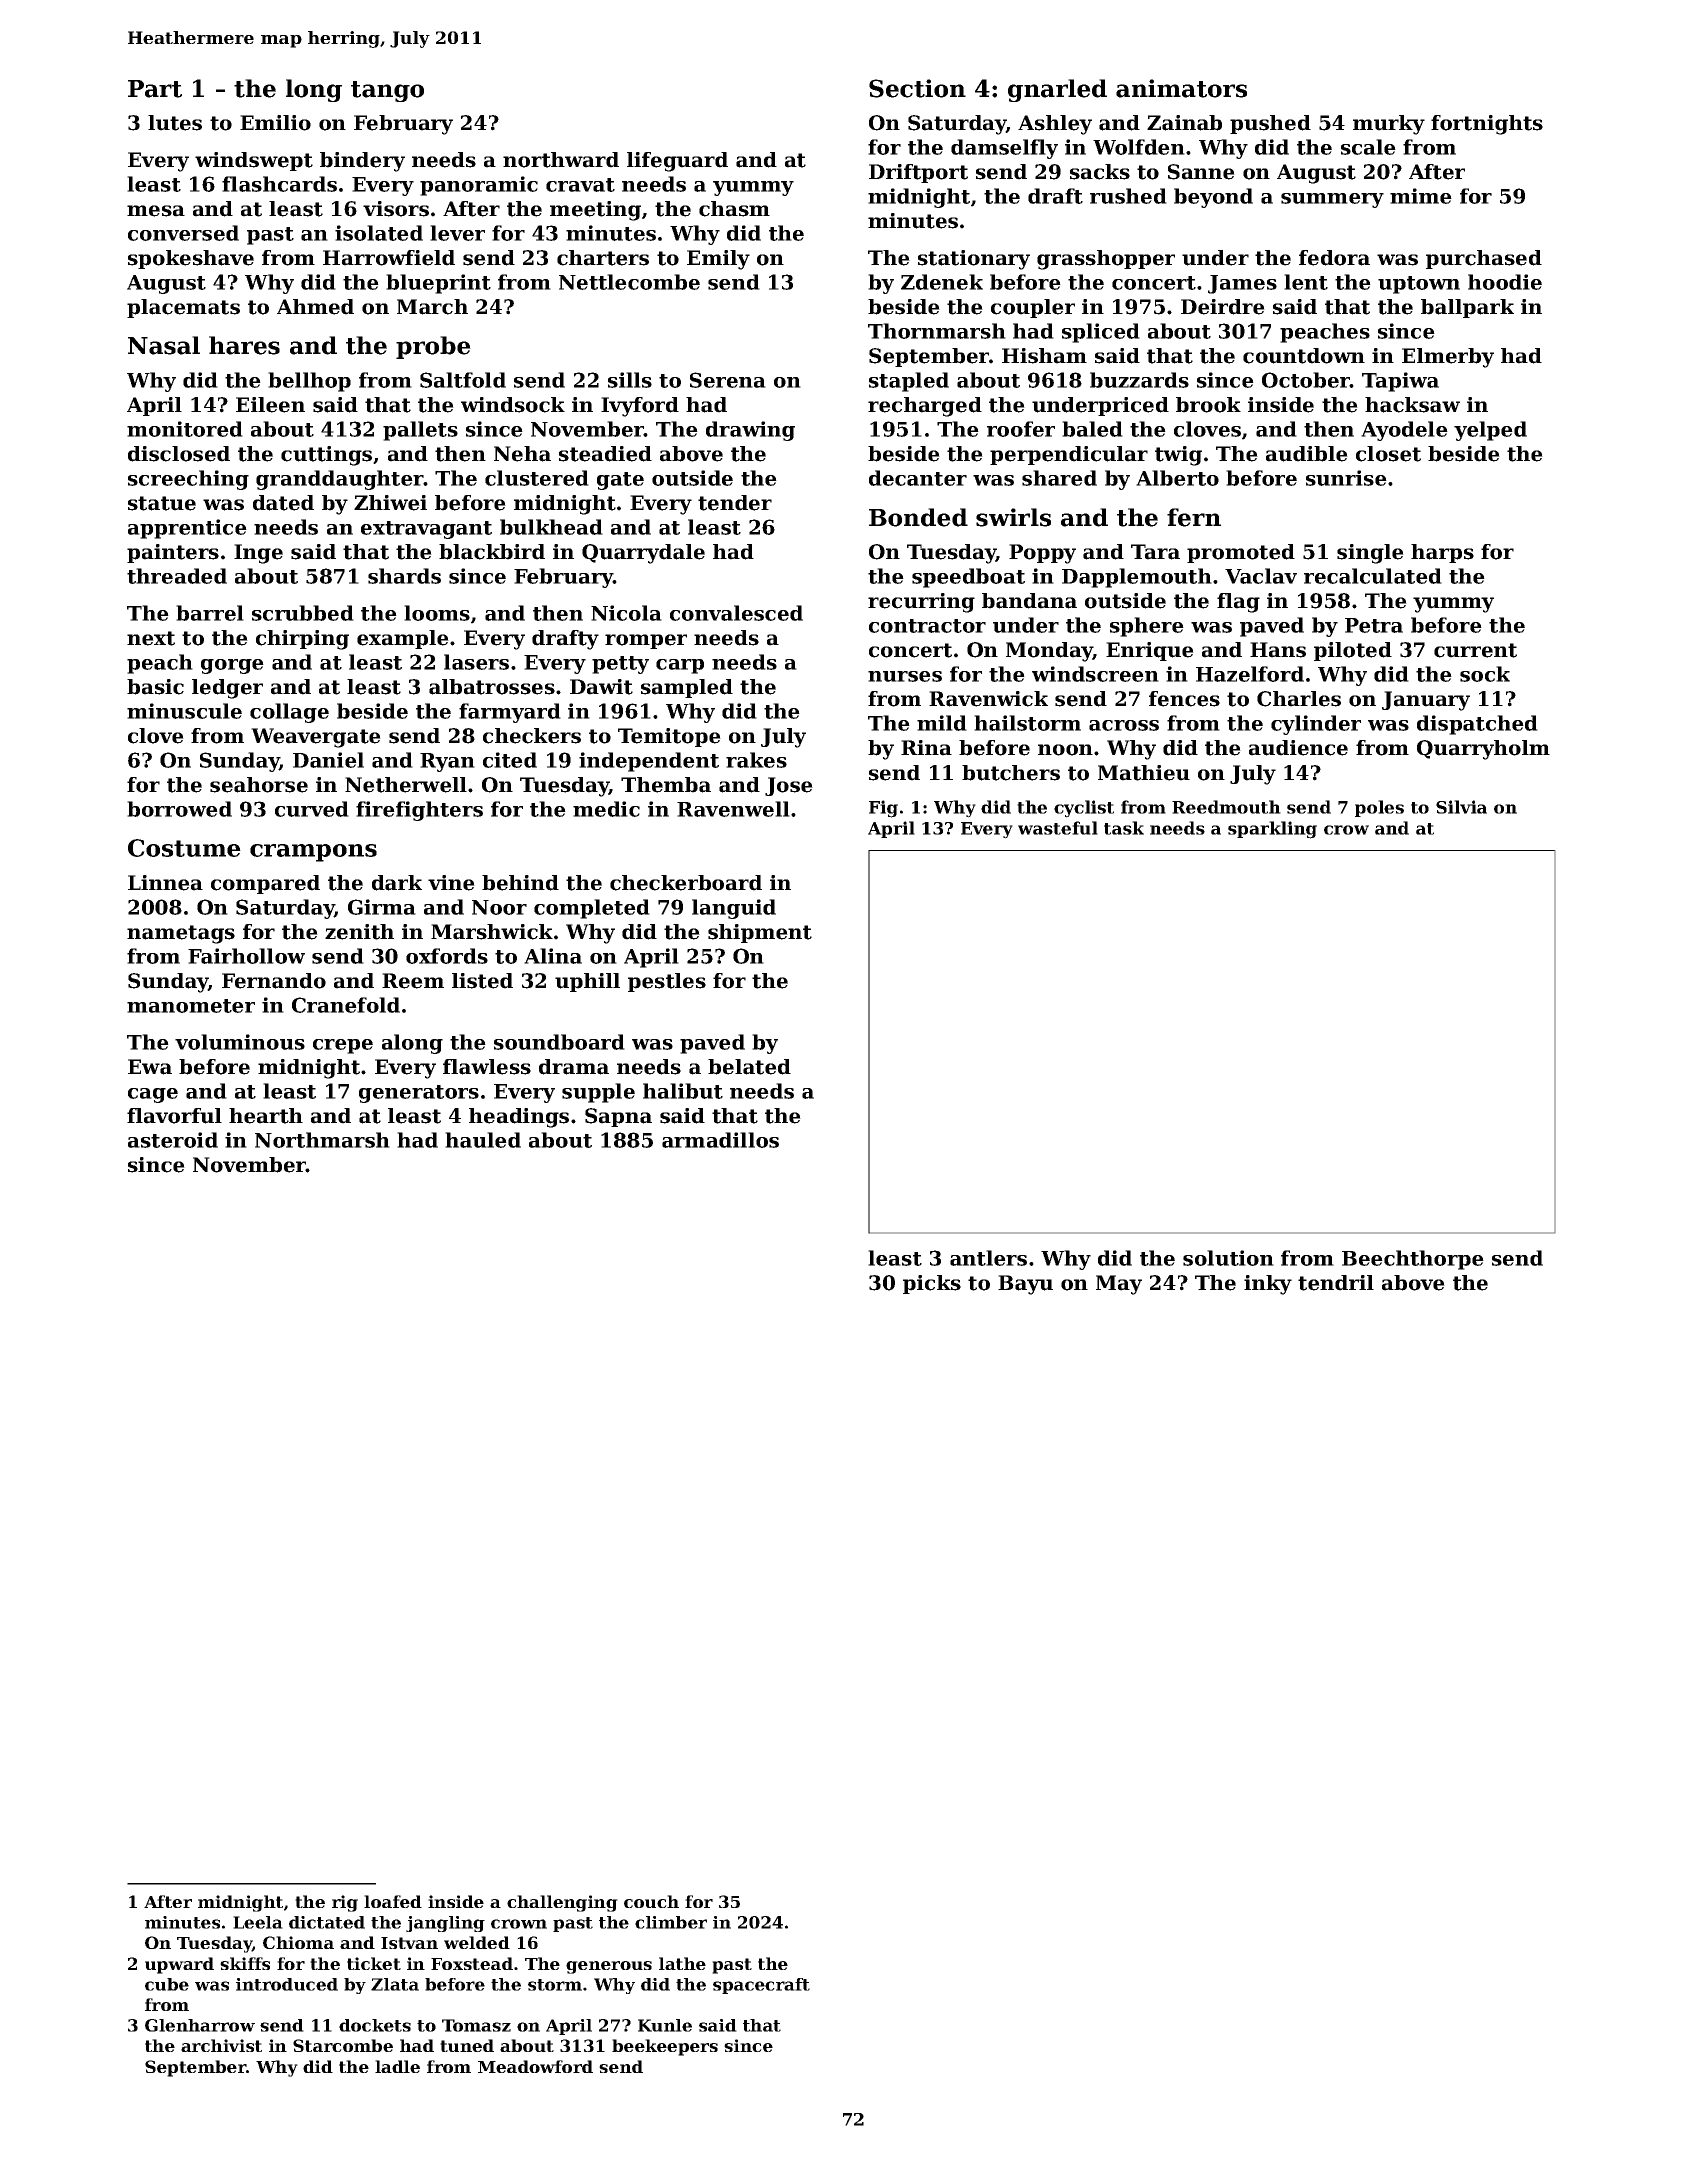  I want to click on archivist, so click(221, 2045).
